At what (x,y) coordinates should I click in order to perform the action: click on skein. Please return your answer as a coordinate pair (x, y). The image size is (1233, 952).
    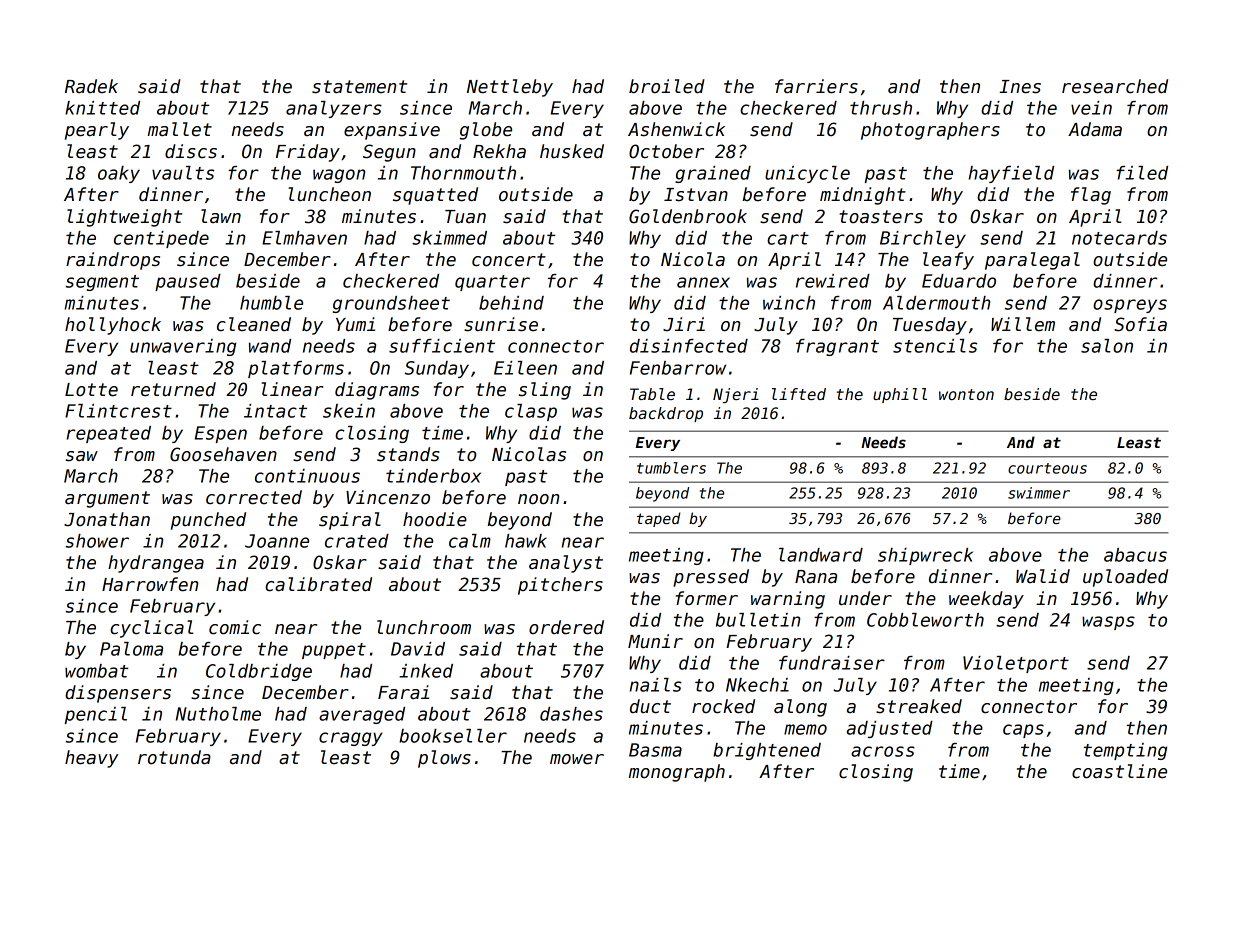
    Looking at the image, I should click on (349, 411).
